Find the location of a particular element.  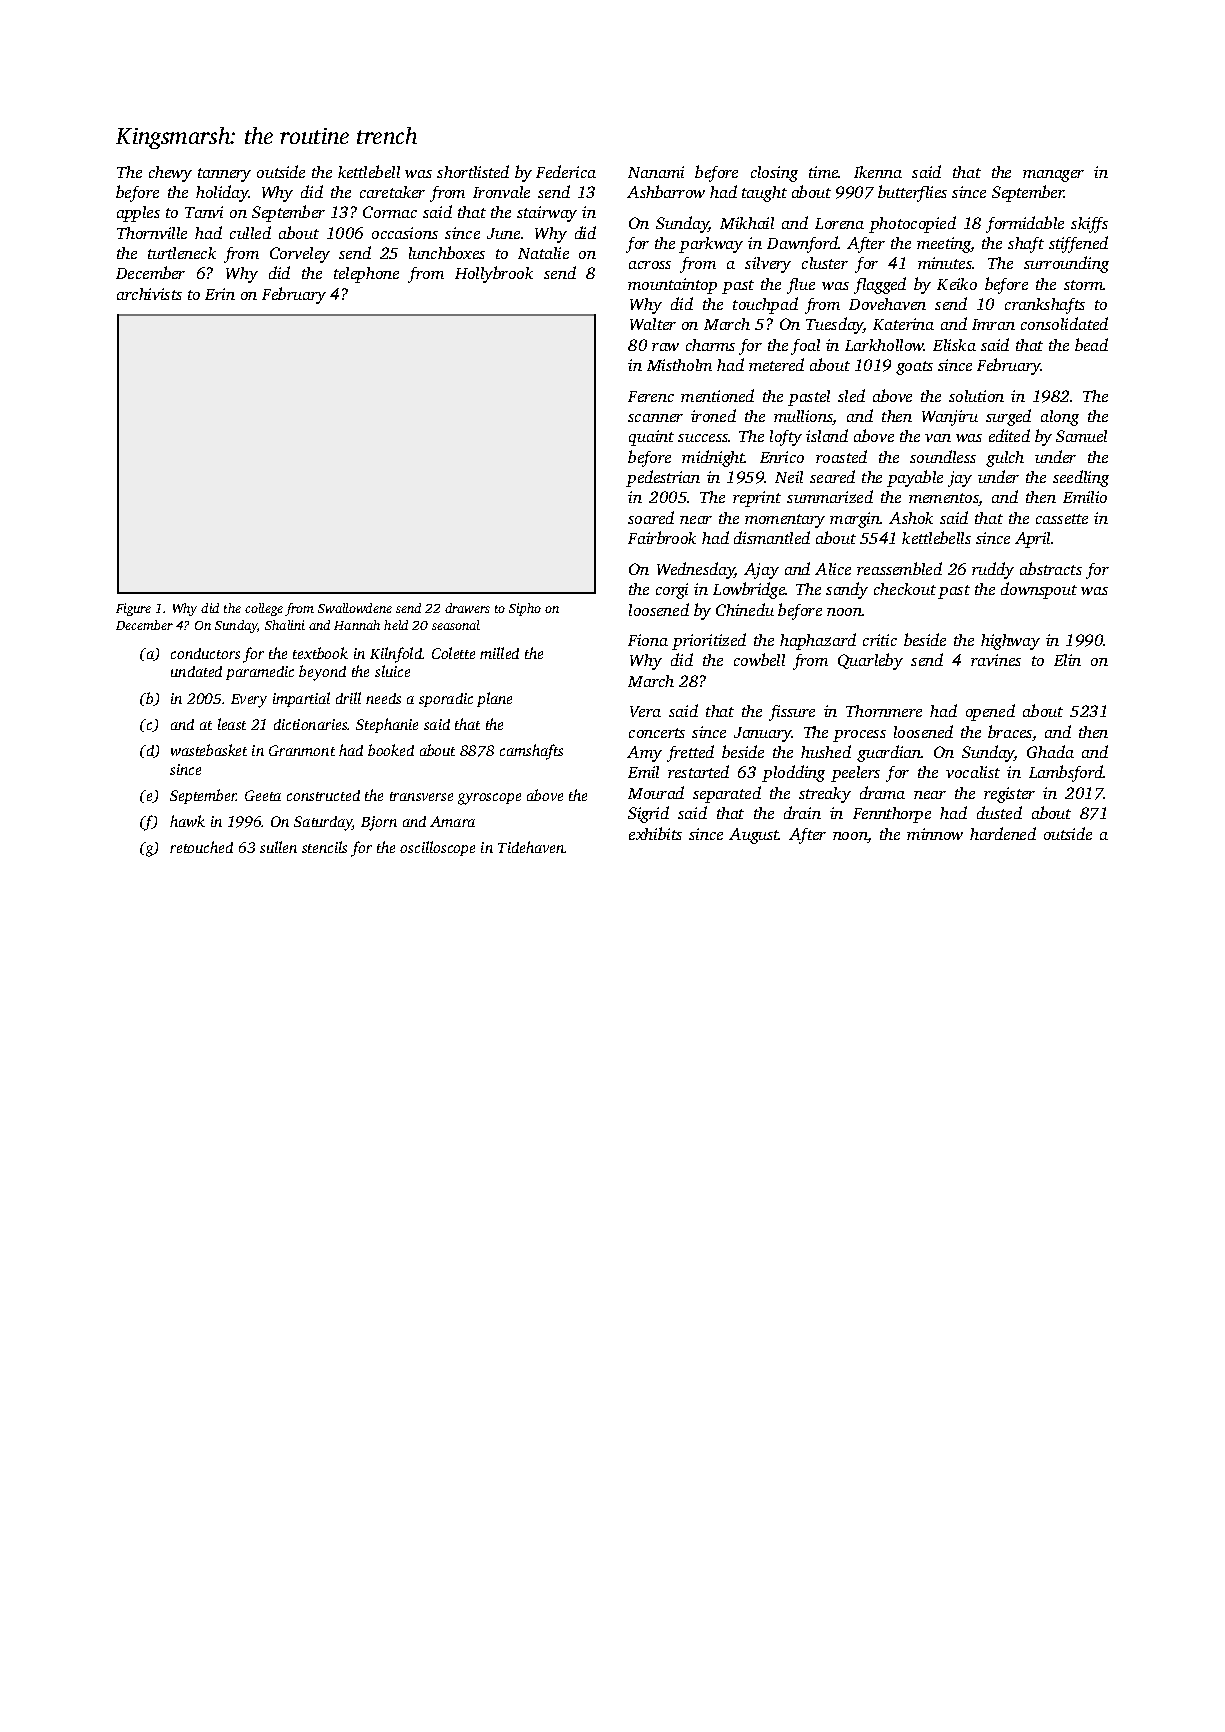

oscilloscope is located at coordinates (437, 848).
